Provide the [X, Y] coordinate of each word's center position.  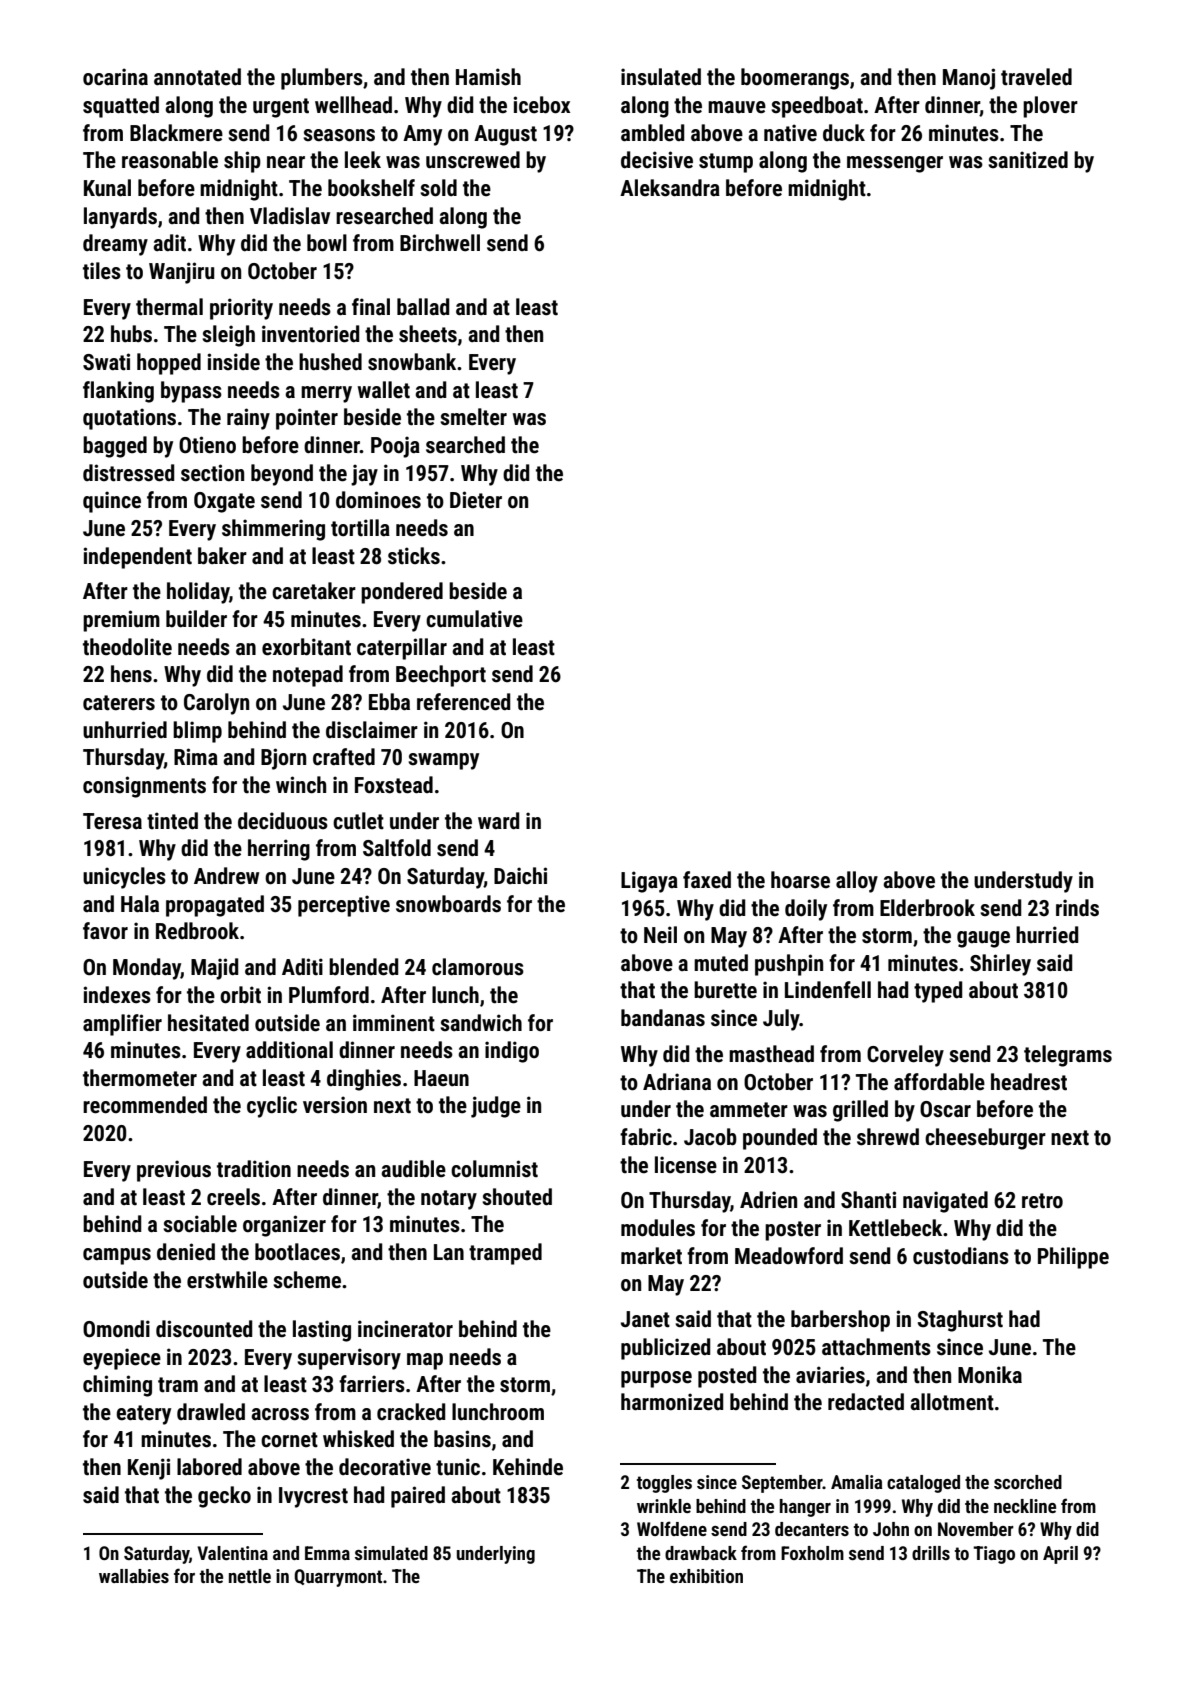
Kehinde [528, 1467]
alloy [857, 882]
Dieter [476, 500]
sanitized [1028, 160]
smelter [473, 417]
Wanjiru [181, 273]
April [1060, 1555]
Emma [327, 1553]
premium [121, 621]
